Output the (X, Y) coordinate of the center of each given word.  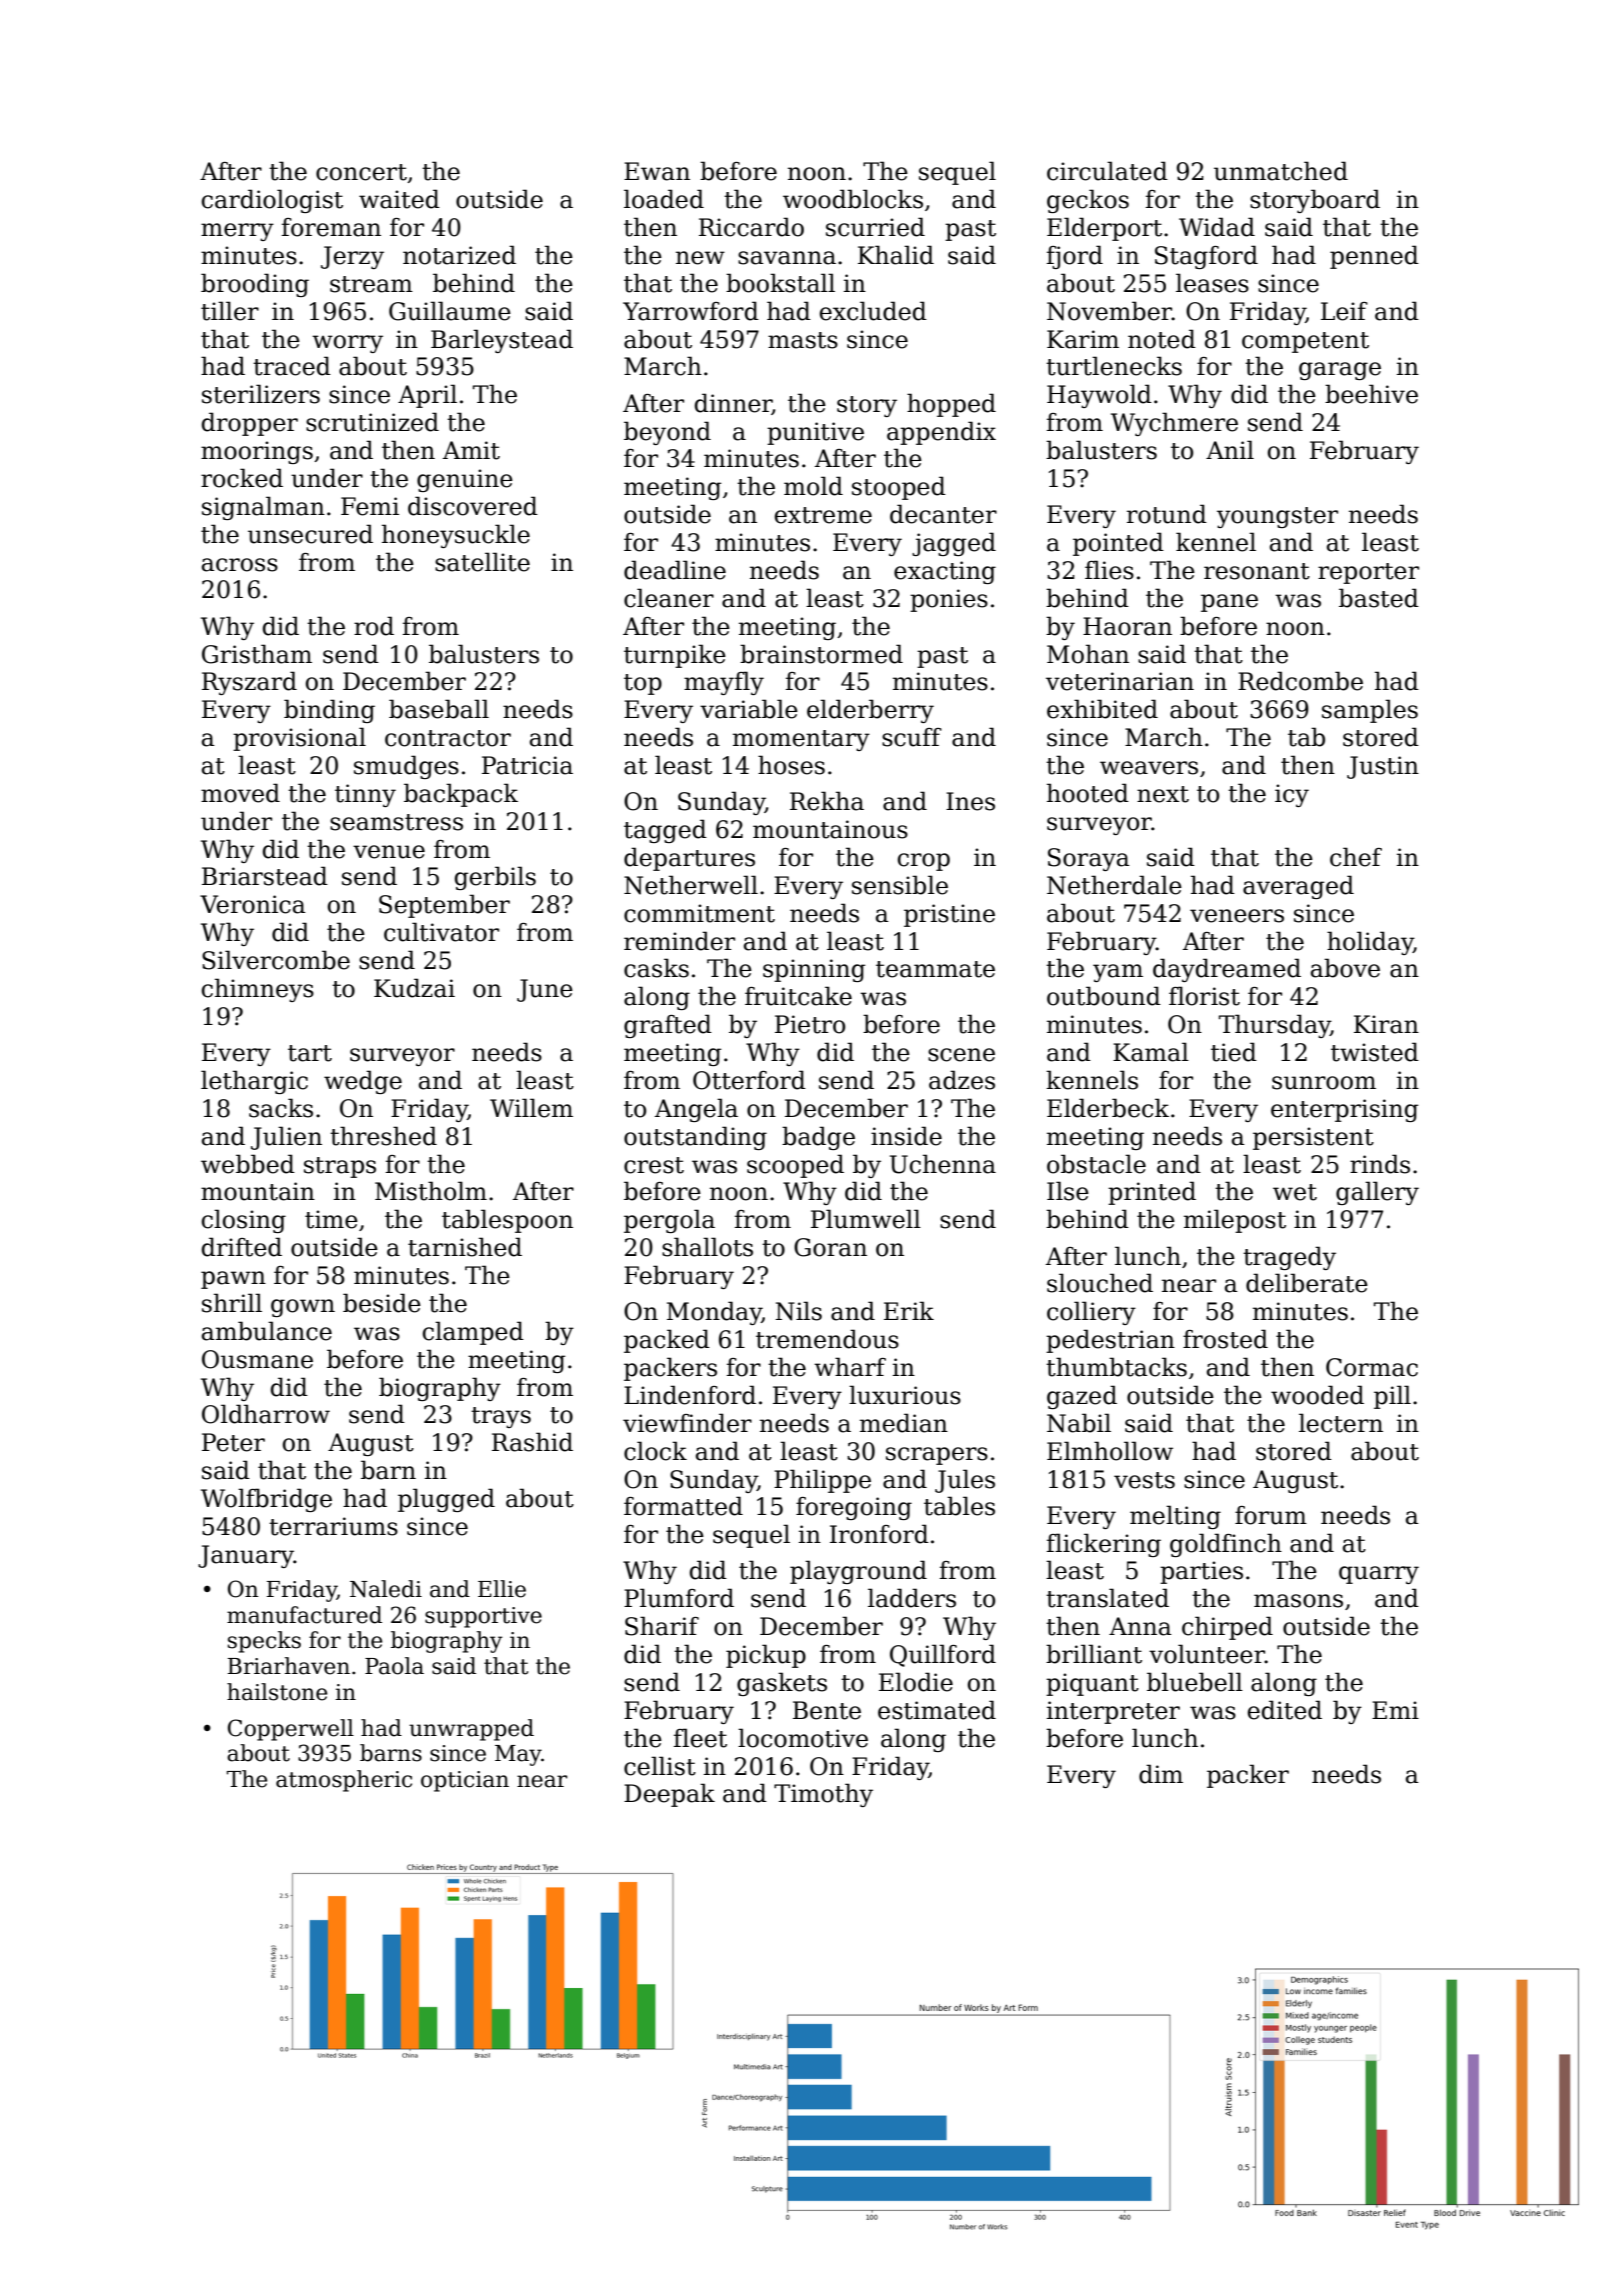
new (700, 258)
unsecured (310, 534)
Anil (1230, 449)
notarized (459, 255)
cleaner (669, 598)
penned (1374, 257)
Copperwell (291, 1730)
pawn (233, 1280)
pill (1392, 1397)
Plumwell (866, 1219)
